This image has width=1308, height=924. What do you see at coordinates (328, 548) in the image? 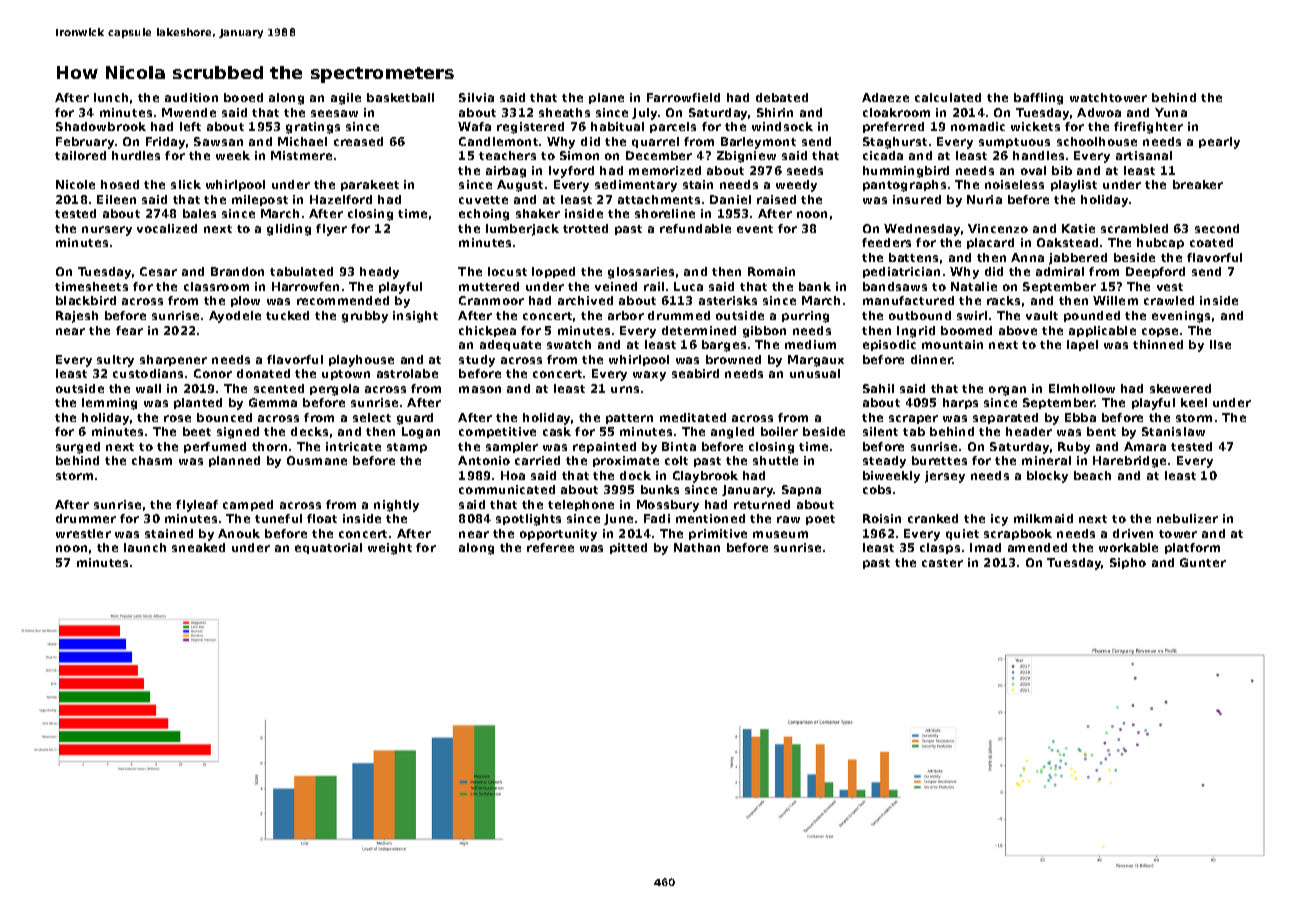
I see `equatorial` at bounding box center [328, 548].
